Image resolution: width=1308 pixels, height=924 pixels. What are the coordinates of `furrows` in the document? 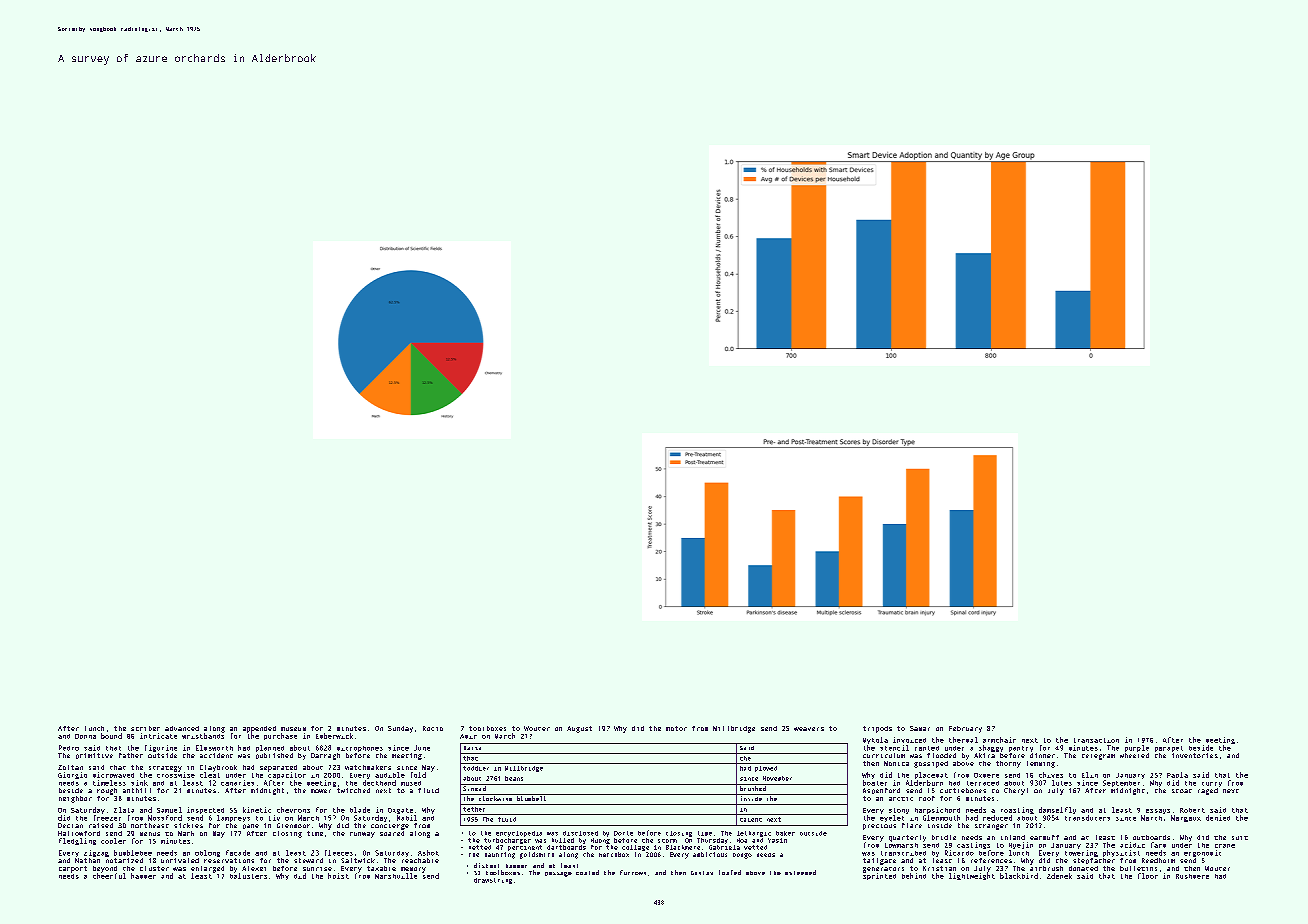 It's located at (633, 872).
